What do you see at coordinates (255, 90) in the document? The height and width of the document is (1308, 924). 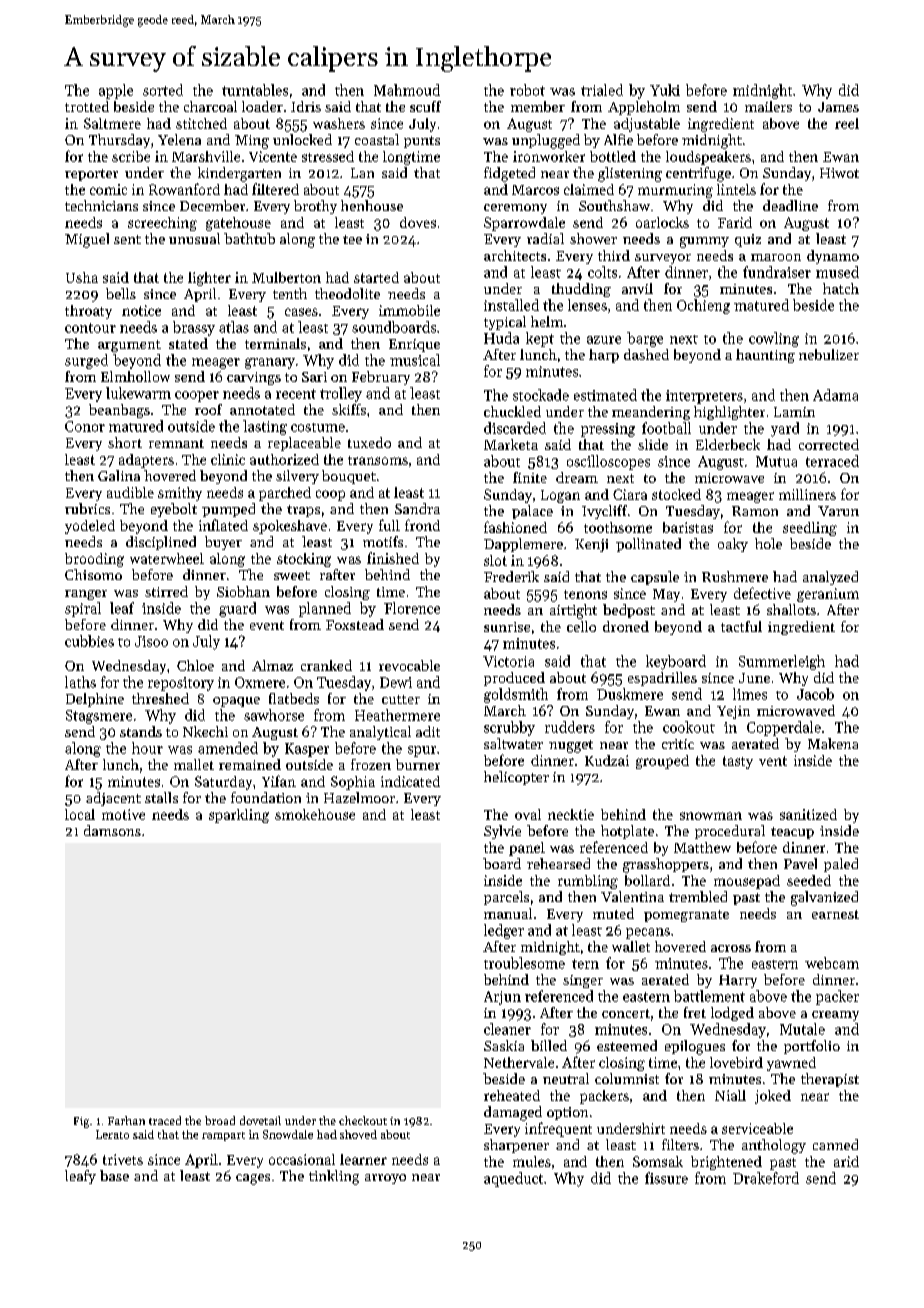 I see `turntables` at bounding box center [255, 90].
